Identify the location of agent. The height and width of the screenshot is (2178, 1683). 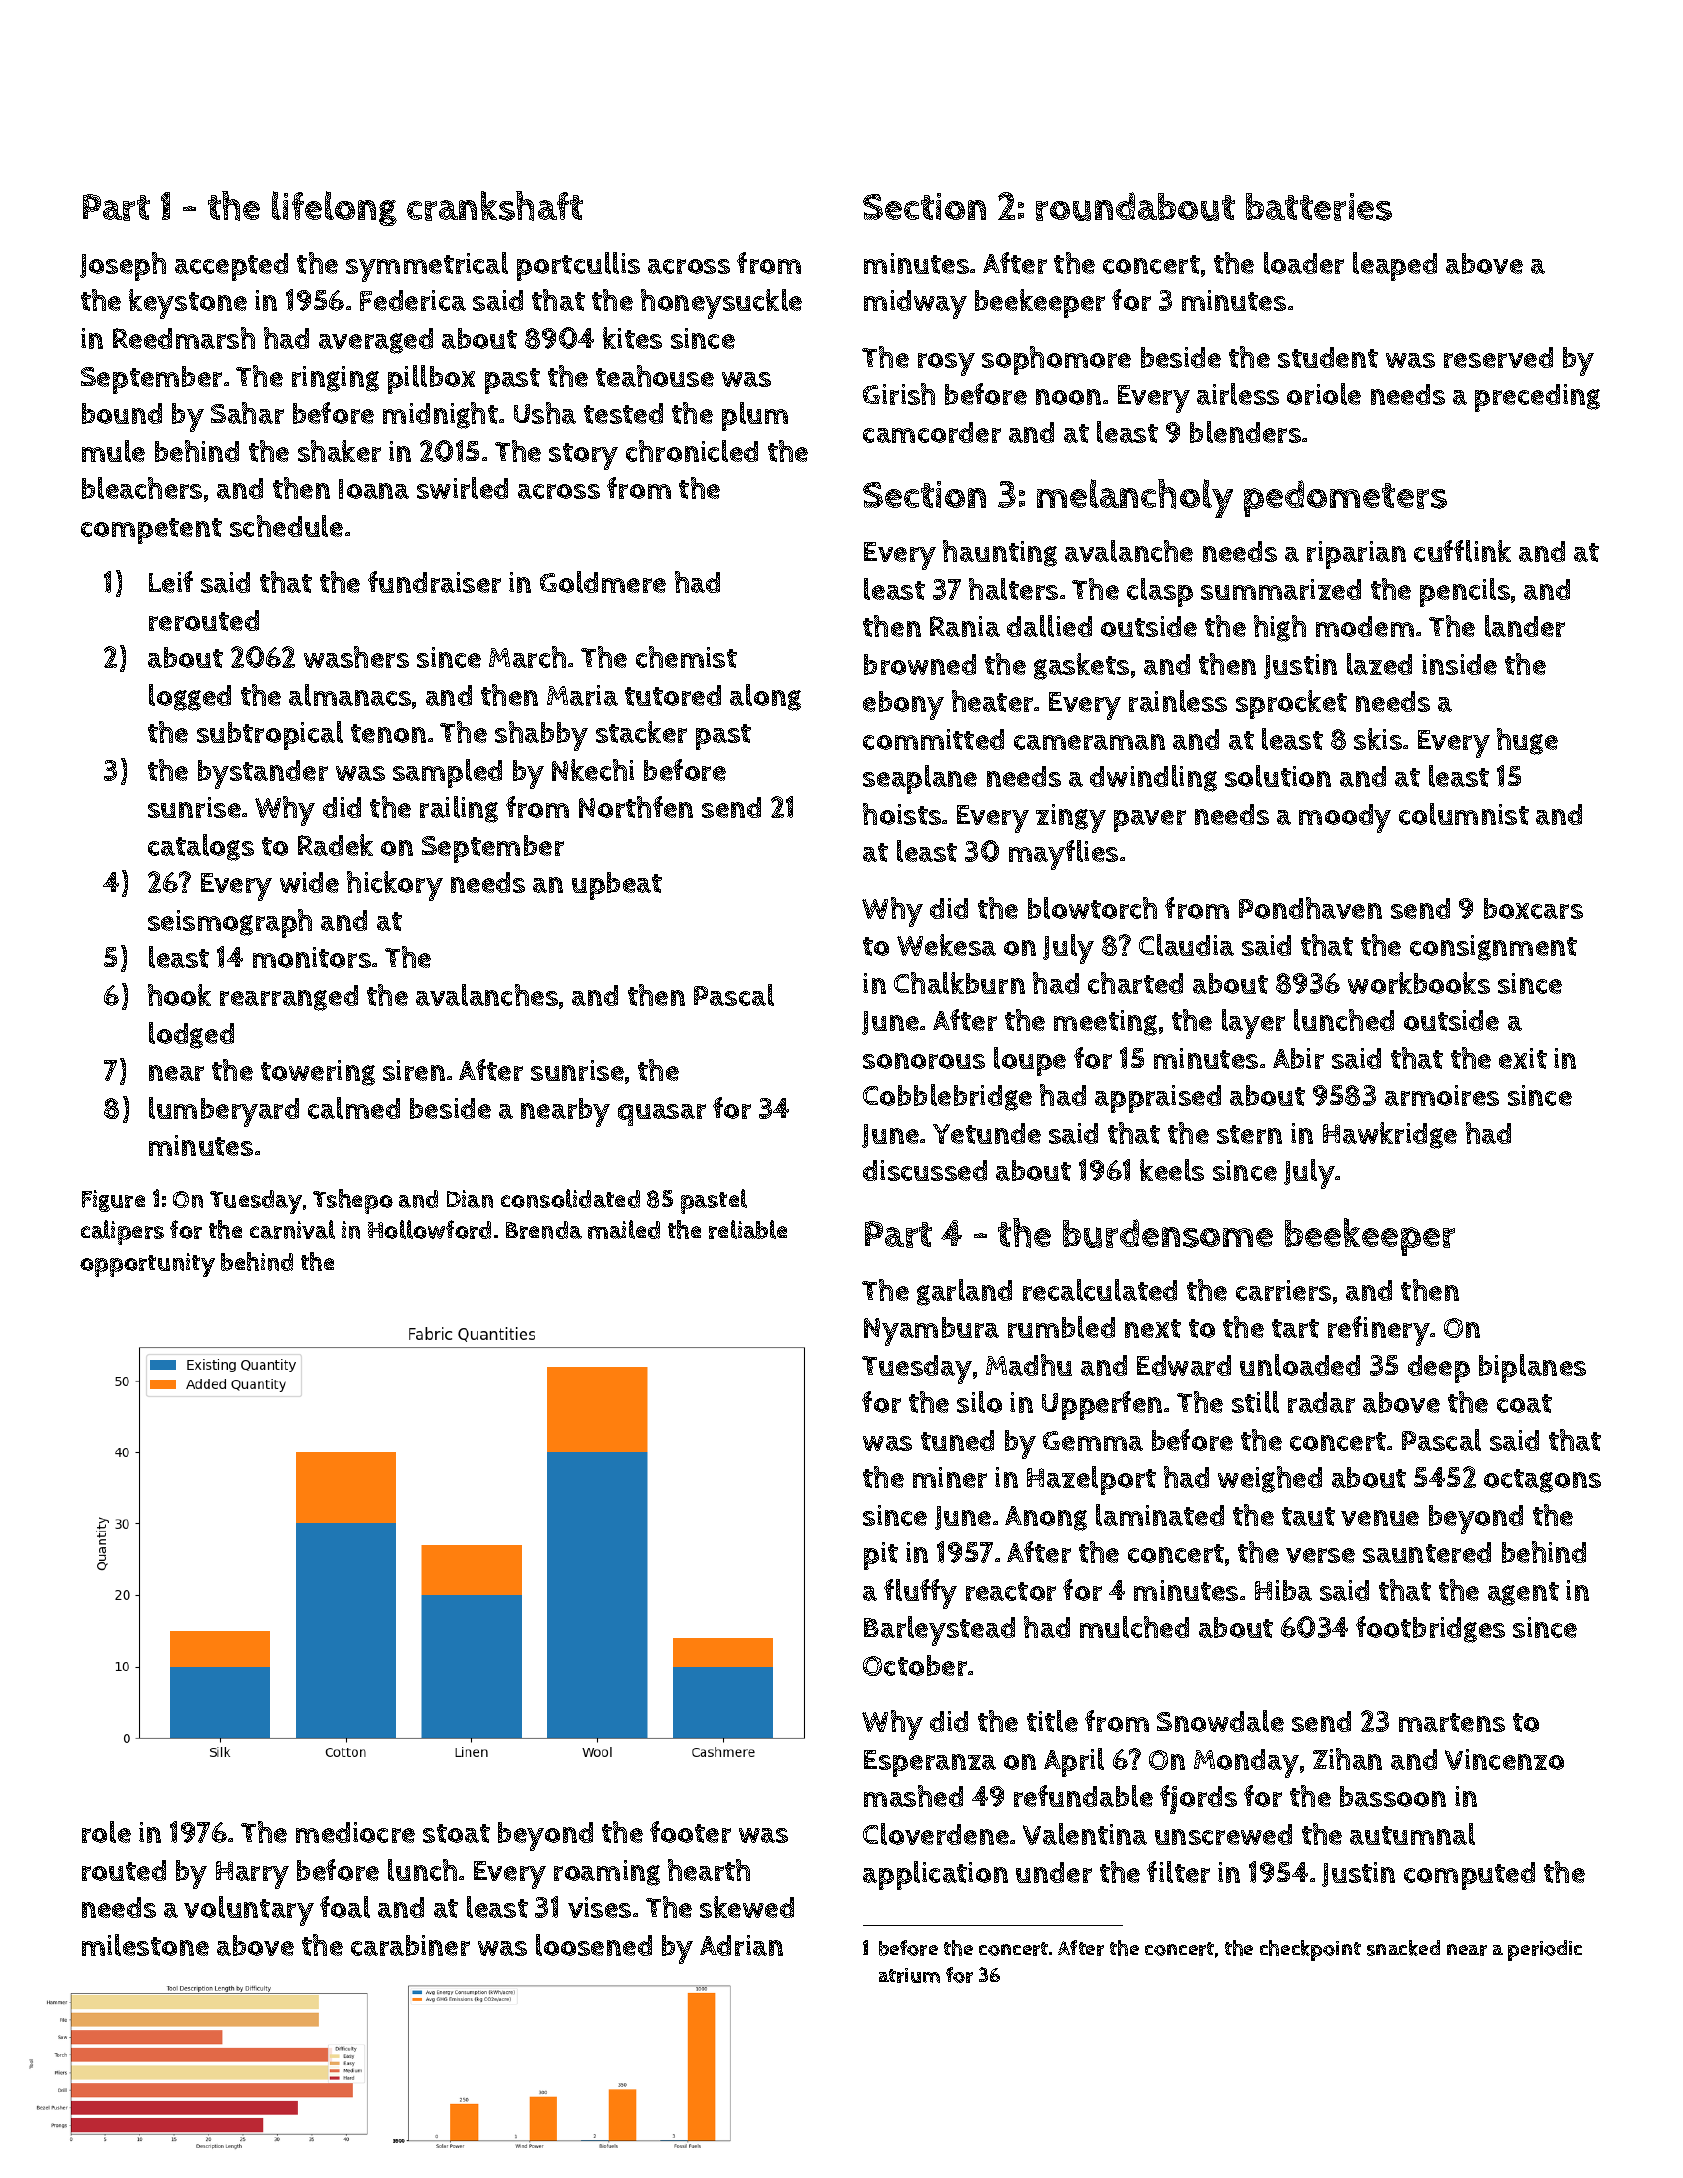
(1523, 1594).
